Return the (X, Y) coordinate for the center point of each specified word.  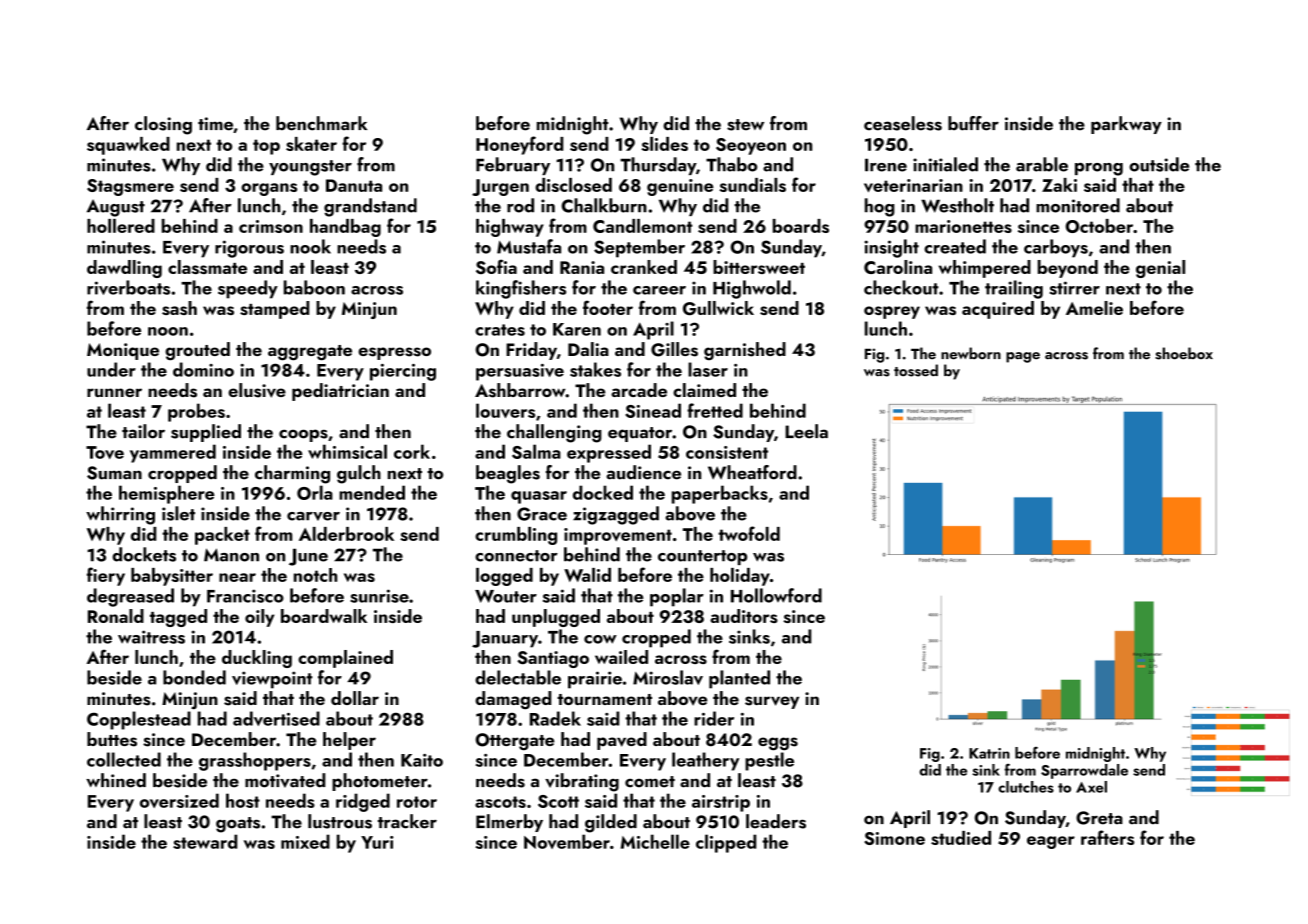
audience (643, 472)
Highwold (752, 289)
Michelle (655, 841)
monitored (1078, 205)
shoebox (1184, 353)
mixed (305, 841)
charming (292, 474)
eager (1051, 842)
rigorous (249, 249)
